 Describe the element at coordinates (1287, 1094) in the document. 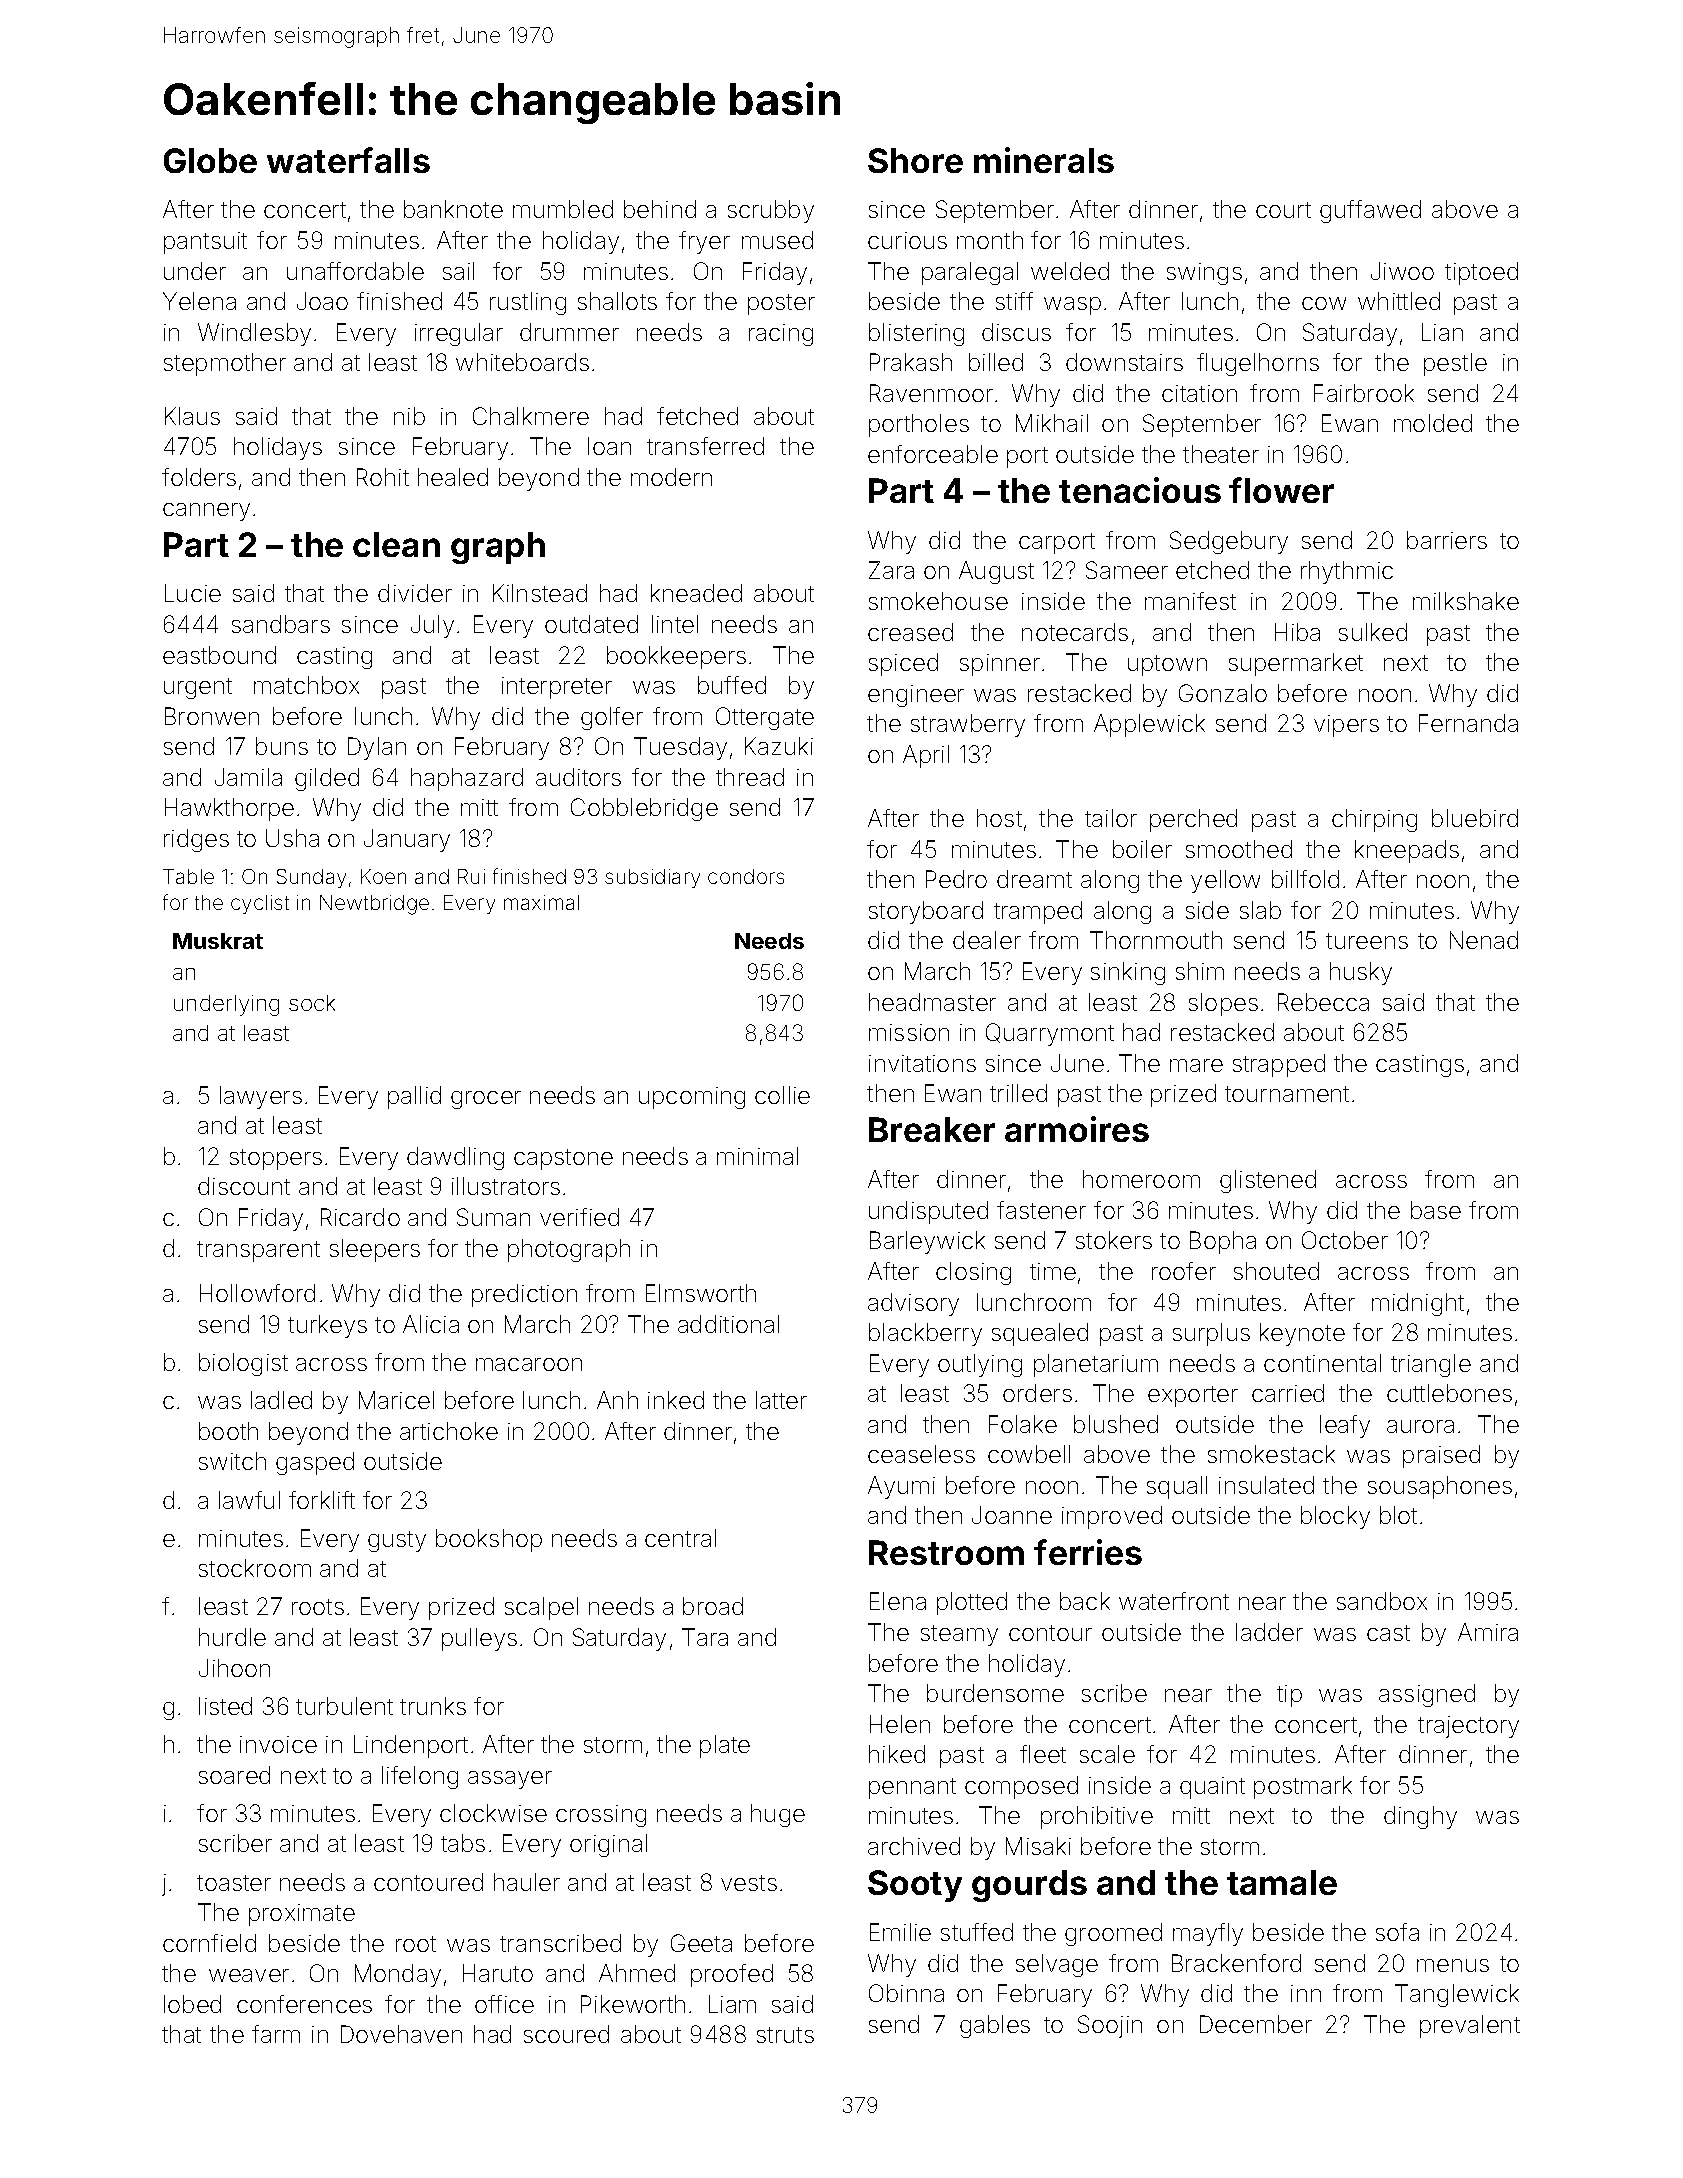

I see `tournament` at that location.
